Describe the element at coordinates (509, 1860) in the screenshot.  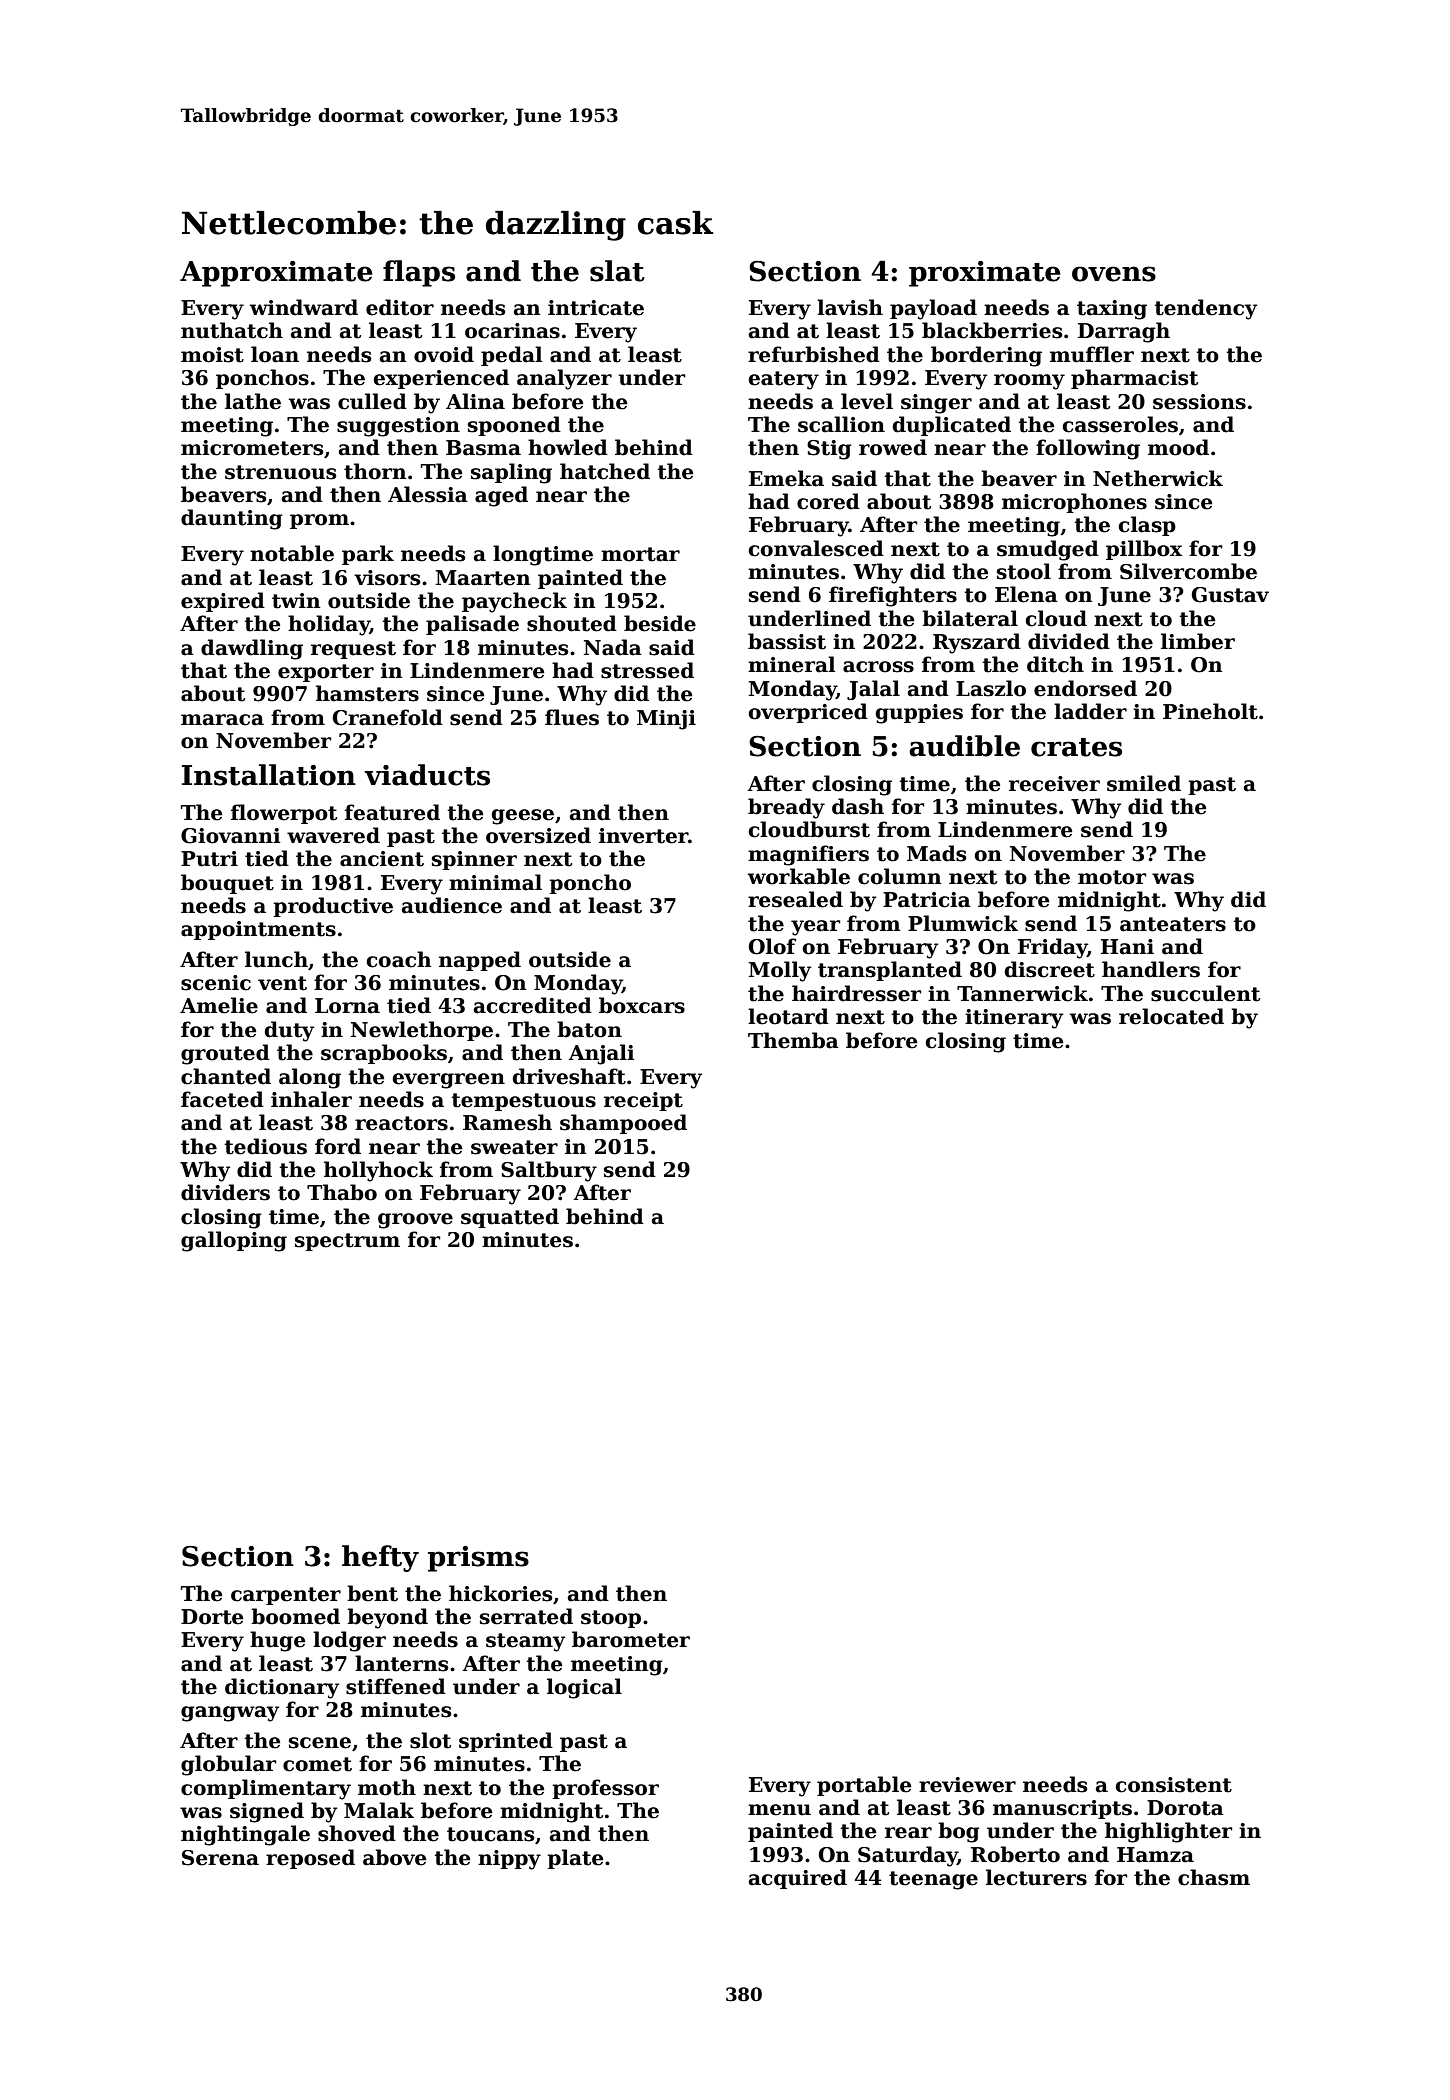
I see `nippy` at that location.
